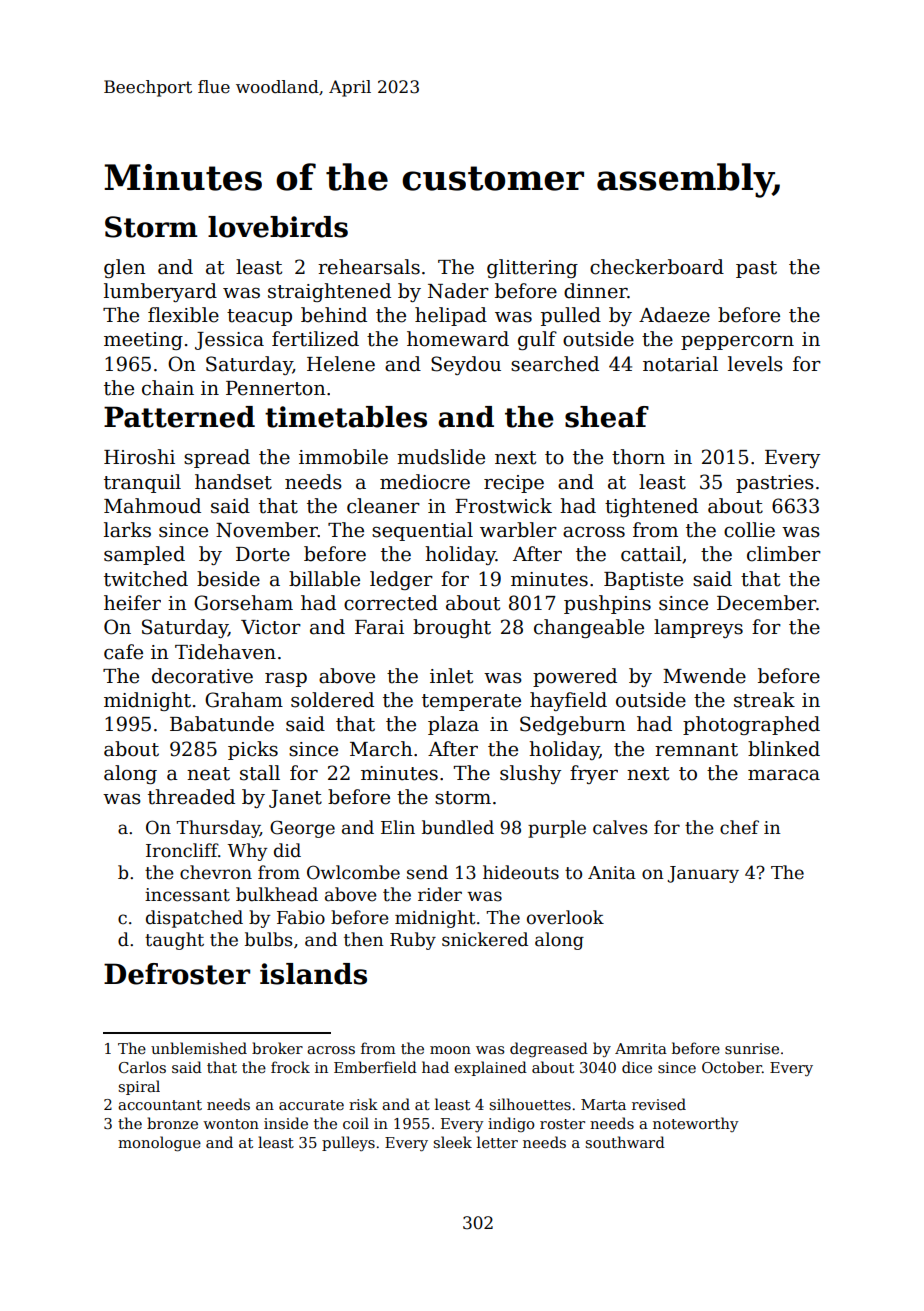 The width and height of the screenshot is (924, 1311). What do you see at coordinates (369, 267) in the screenshot?
I see `rehearsals` at bounding box center [369, 267].
